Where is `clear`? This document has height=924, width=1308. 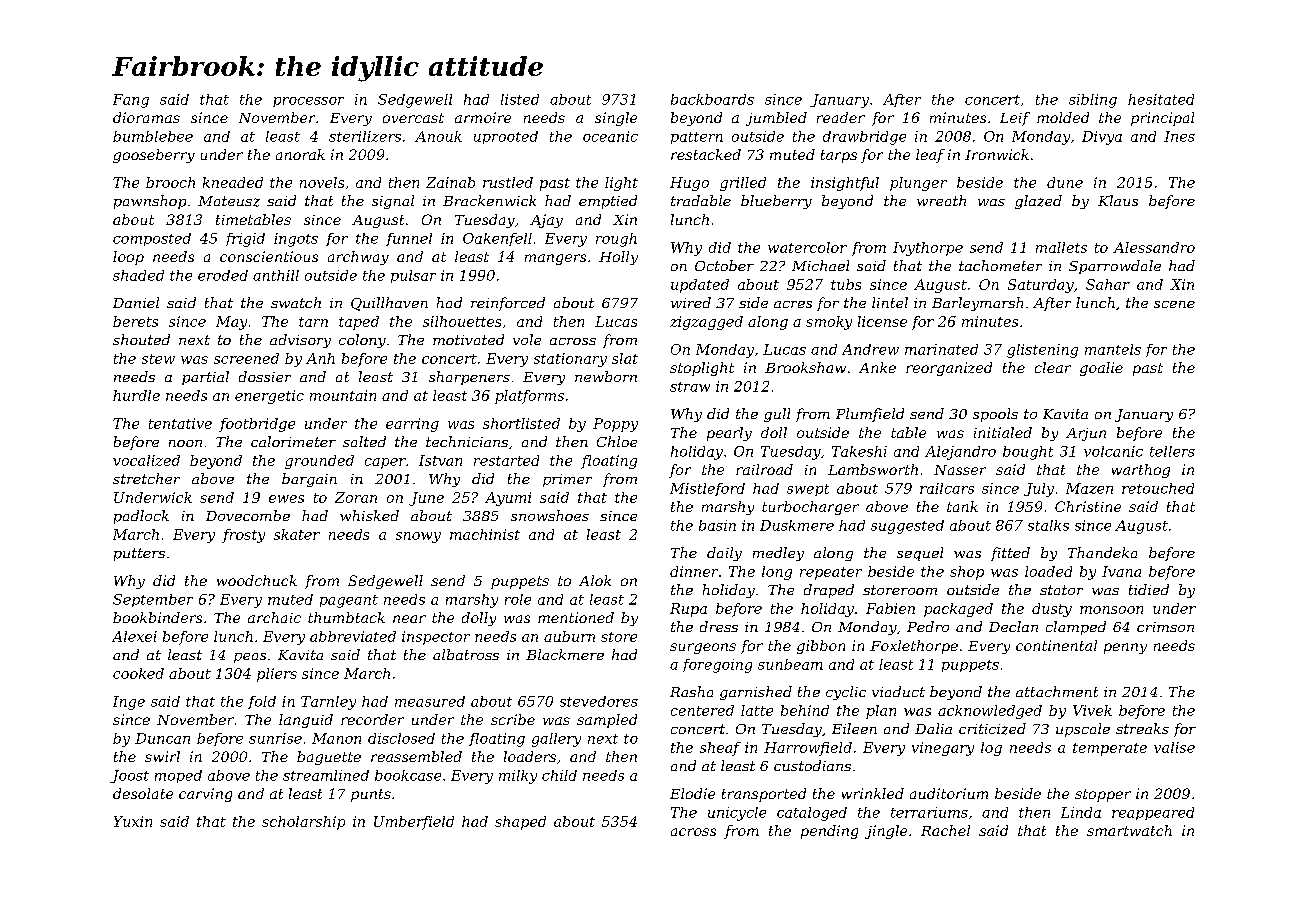 clear is located at coordinates (1053, 367).
